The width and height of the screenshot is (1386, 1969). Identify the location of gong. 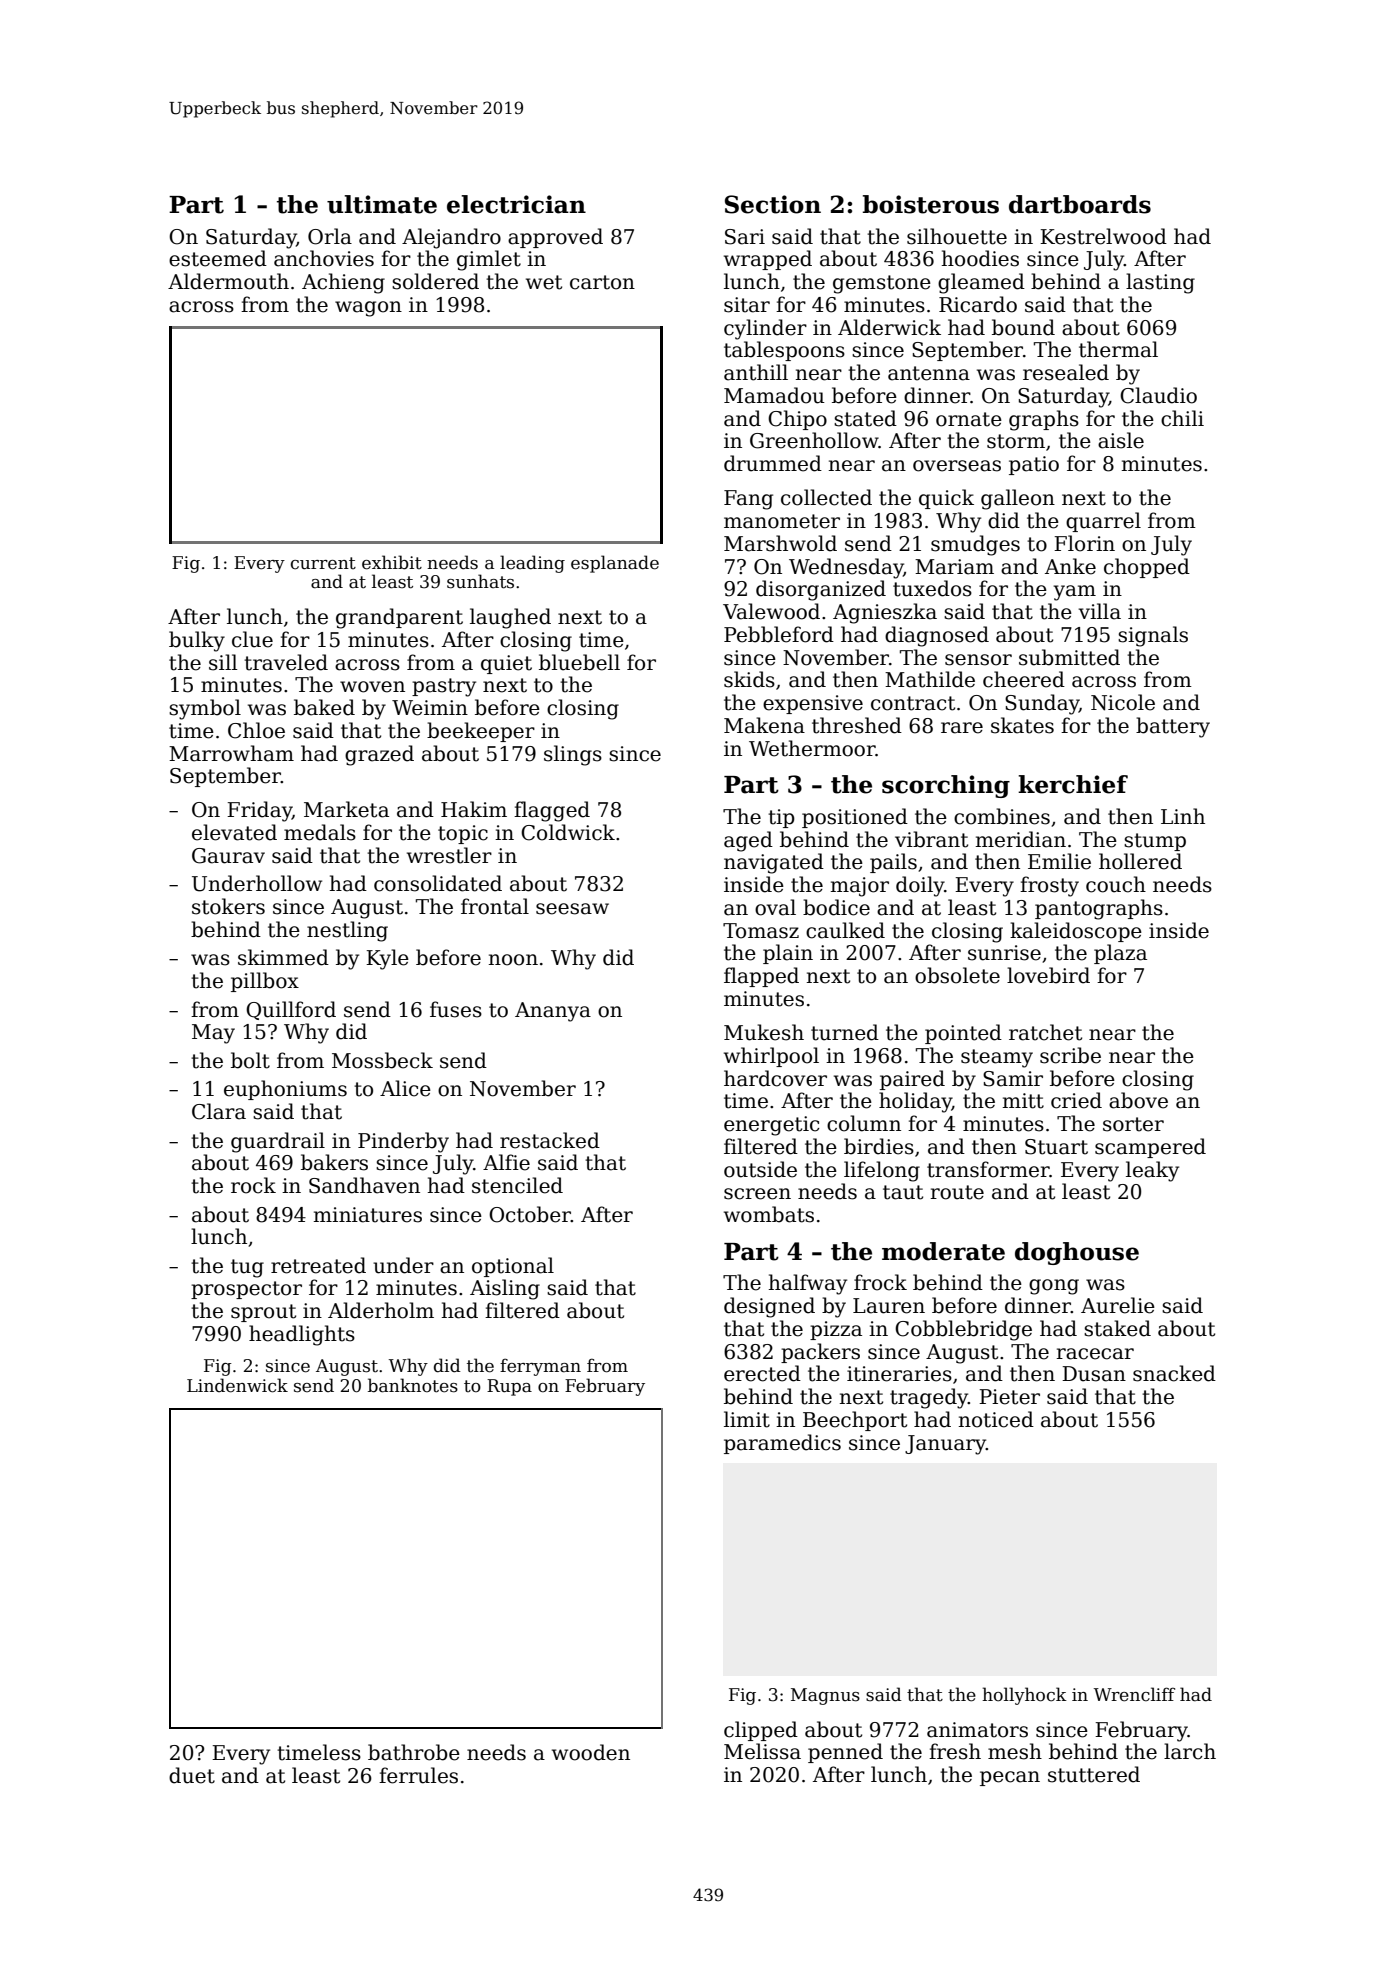
(1054, 1287).
